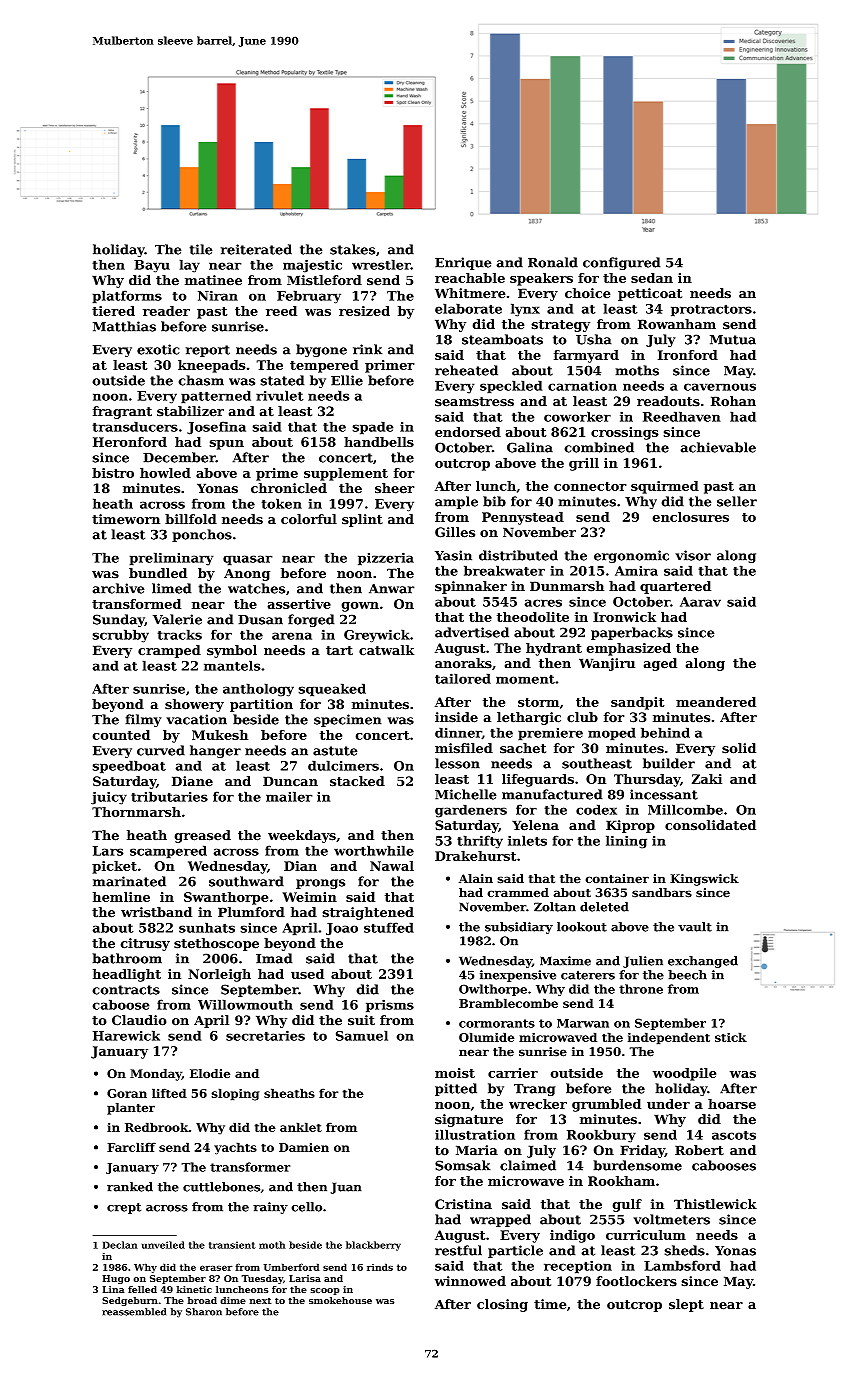 This screenshot has height=1400, width=849. What do you see at coordinates (362, 520) in the screenshot?
I see `splint` at bounding box center [362, 520].
